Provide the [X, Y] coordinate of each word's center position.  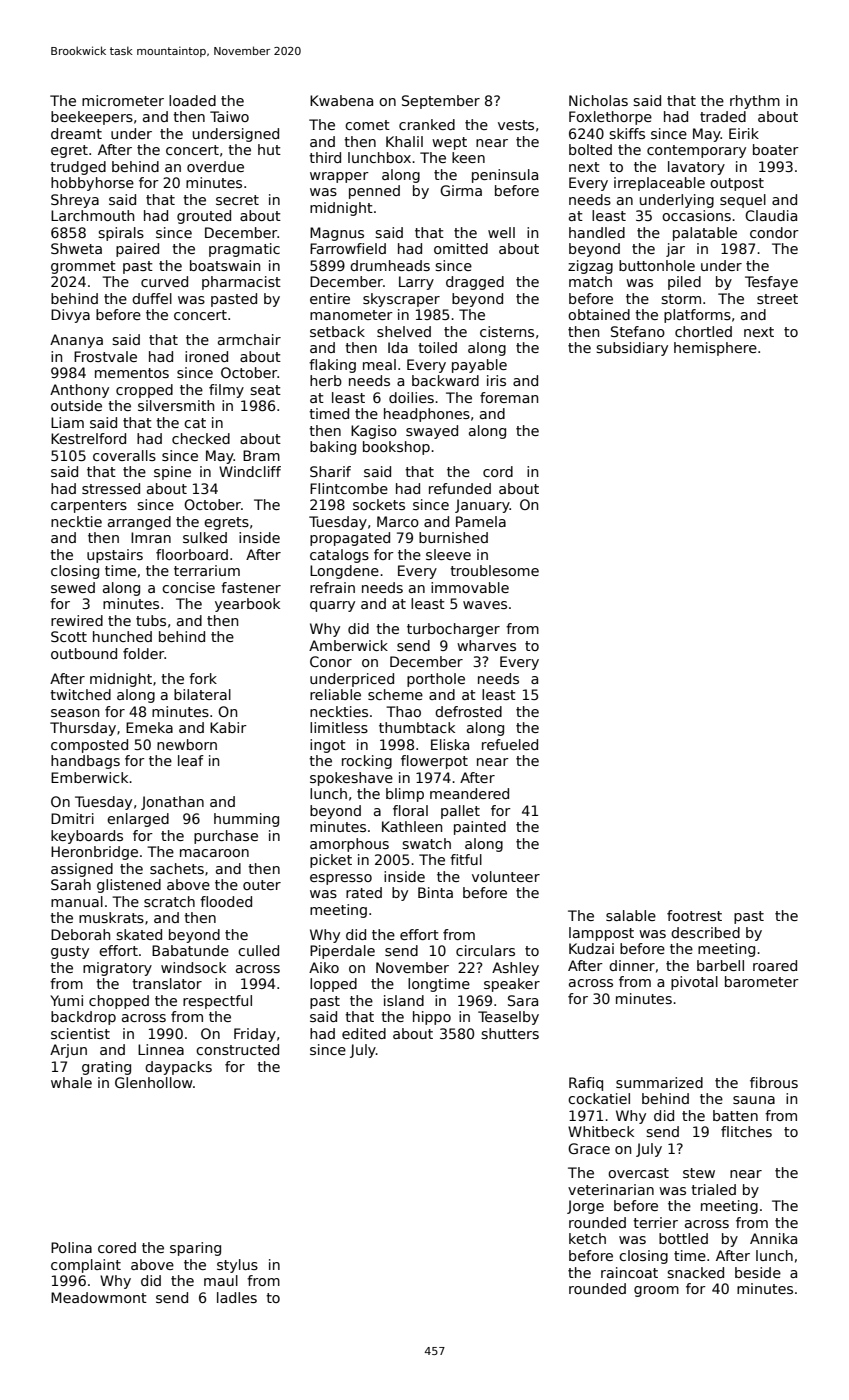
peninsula [505, 176]
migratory [117, 969]
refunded [460, 488]
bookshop [396, 448]
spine [172, 473]
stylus [237, 1266]
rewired [77, 620]
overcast [638, 1173]
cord [498, 471]
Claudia [771, 215]
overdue [215, 166]
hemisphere [715, 349]
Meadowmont [99, 1297]
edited [364, 1033]
